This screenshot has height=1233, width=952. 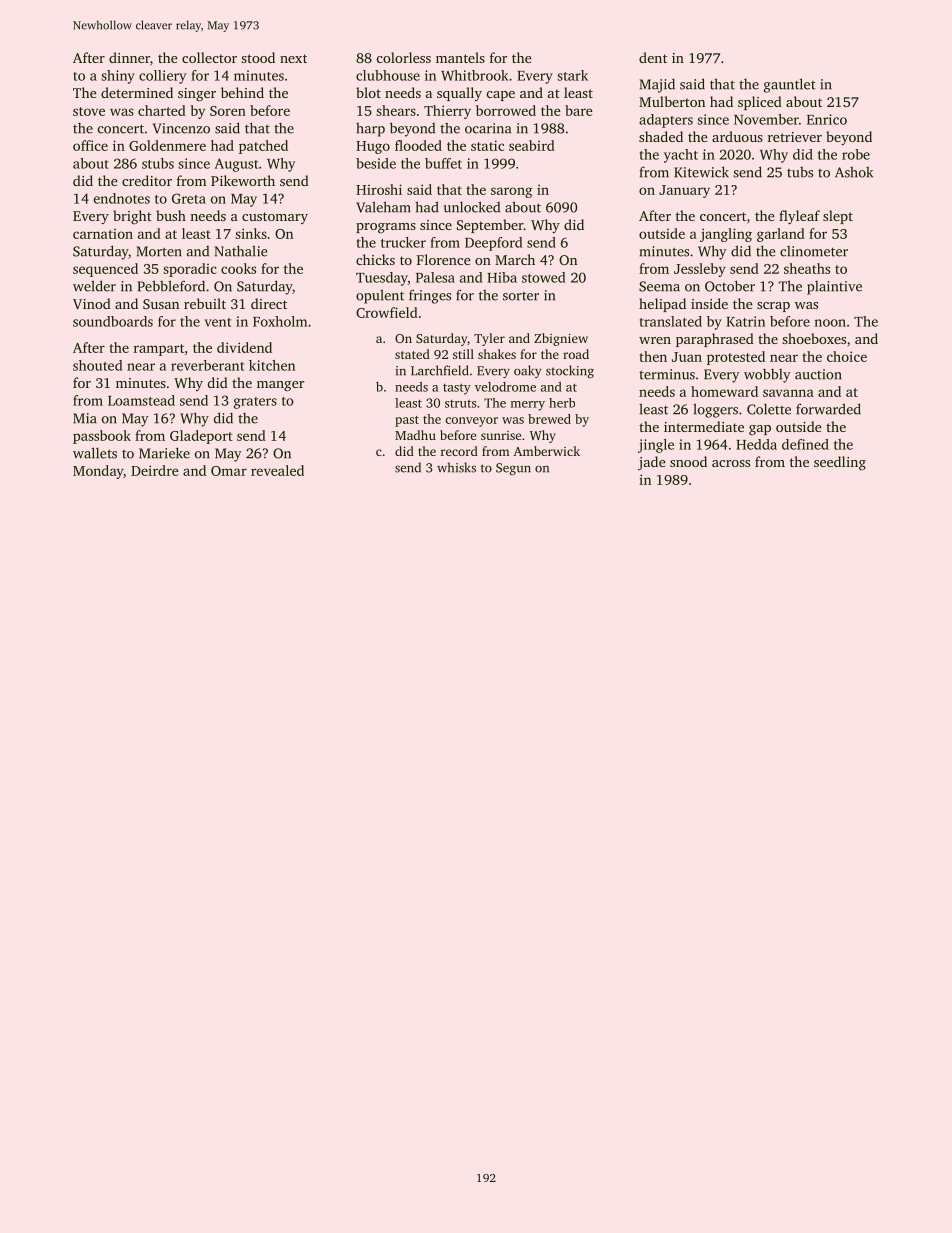 What do you see at coordinates (456, 467) in the screenshot?
I see `whisks` at bounding box center [456, 467].
